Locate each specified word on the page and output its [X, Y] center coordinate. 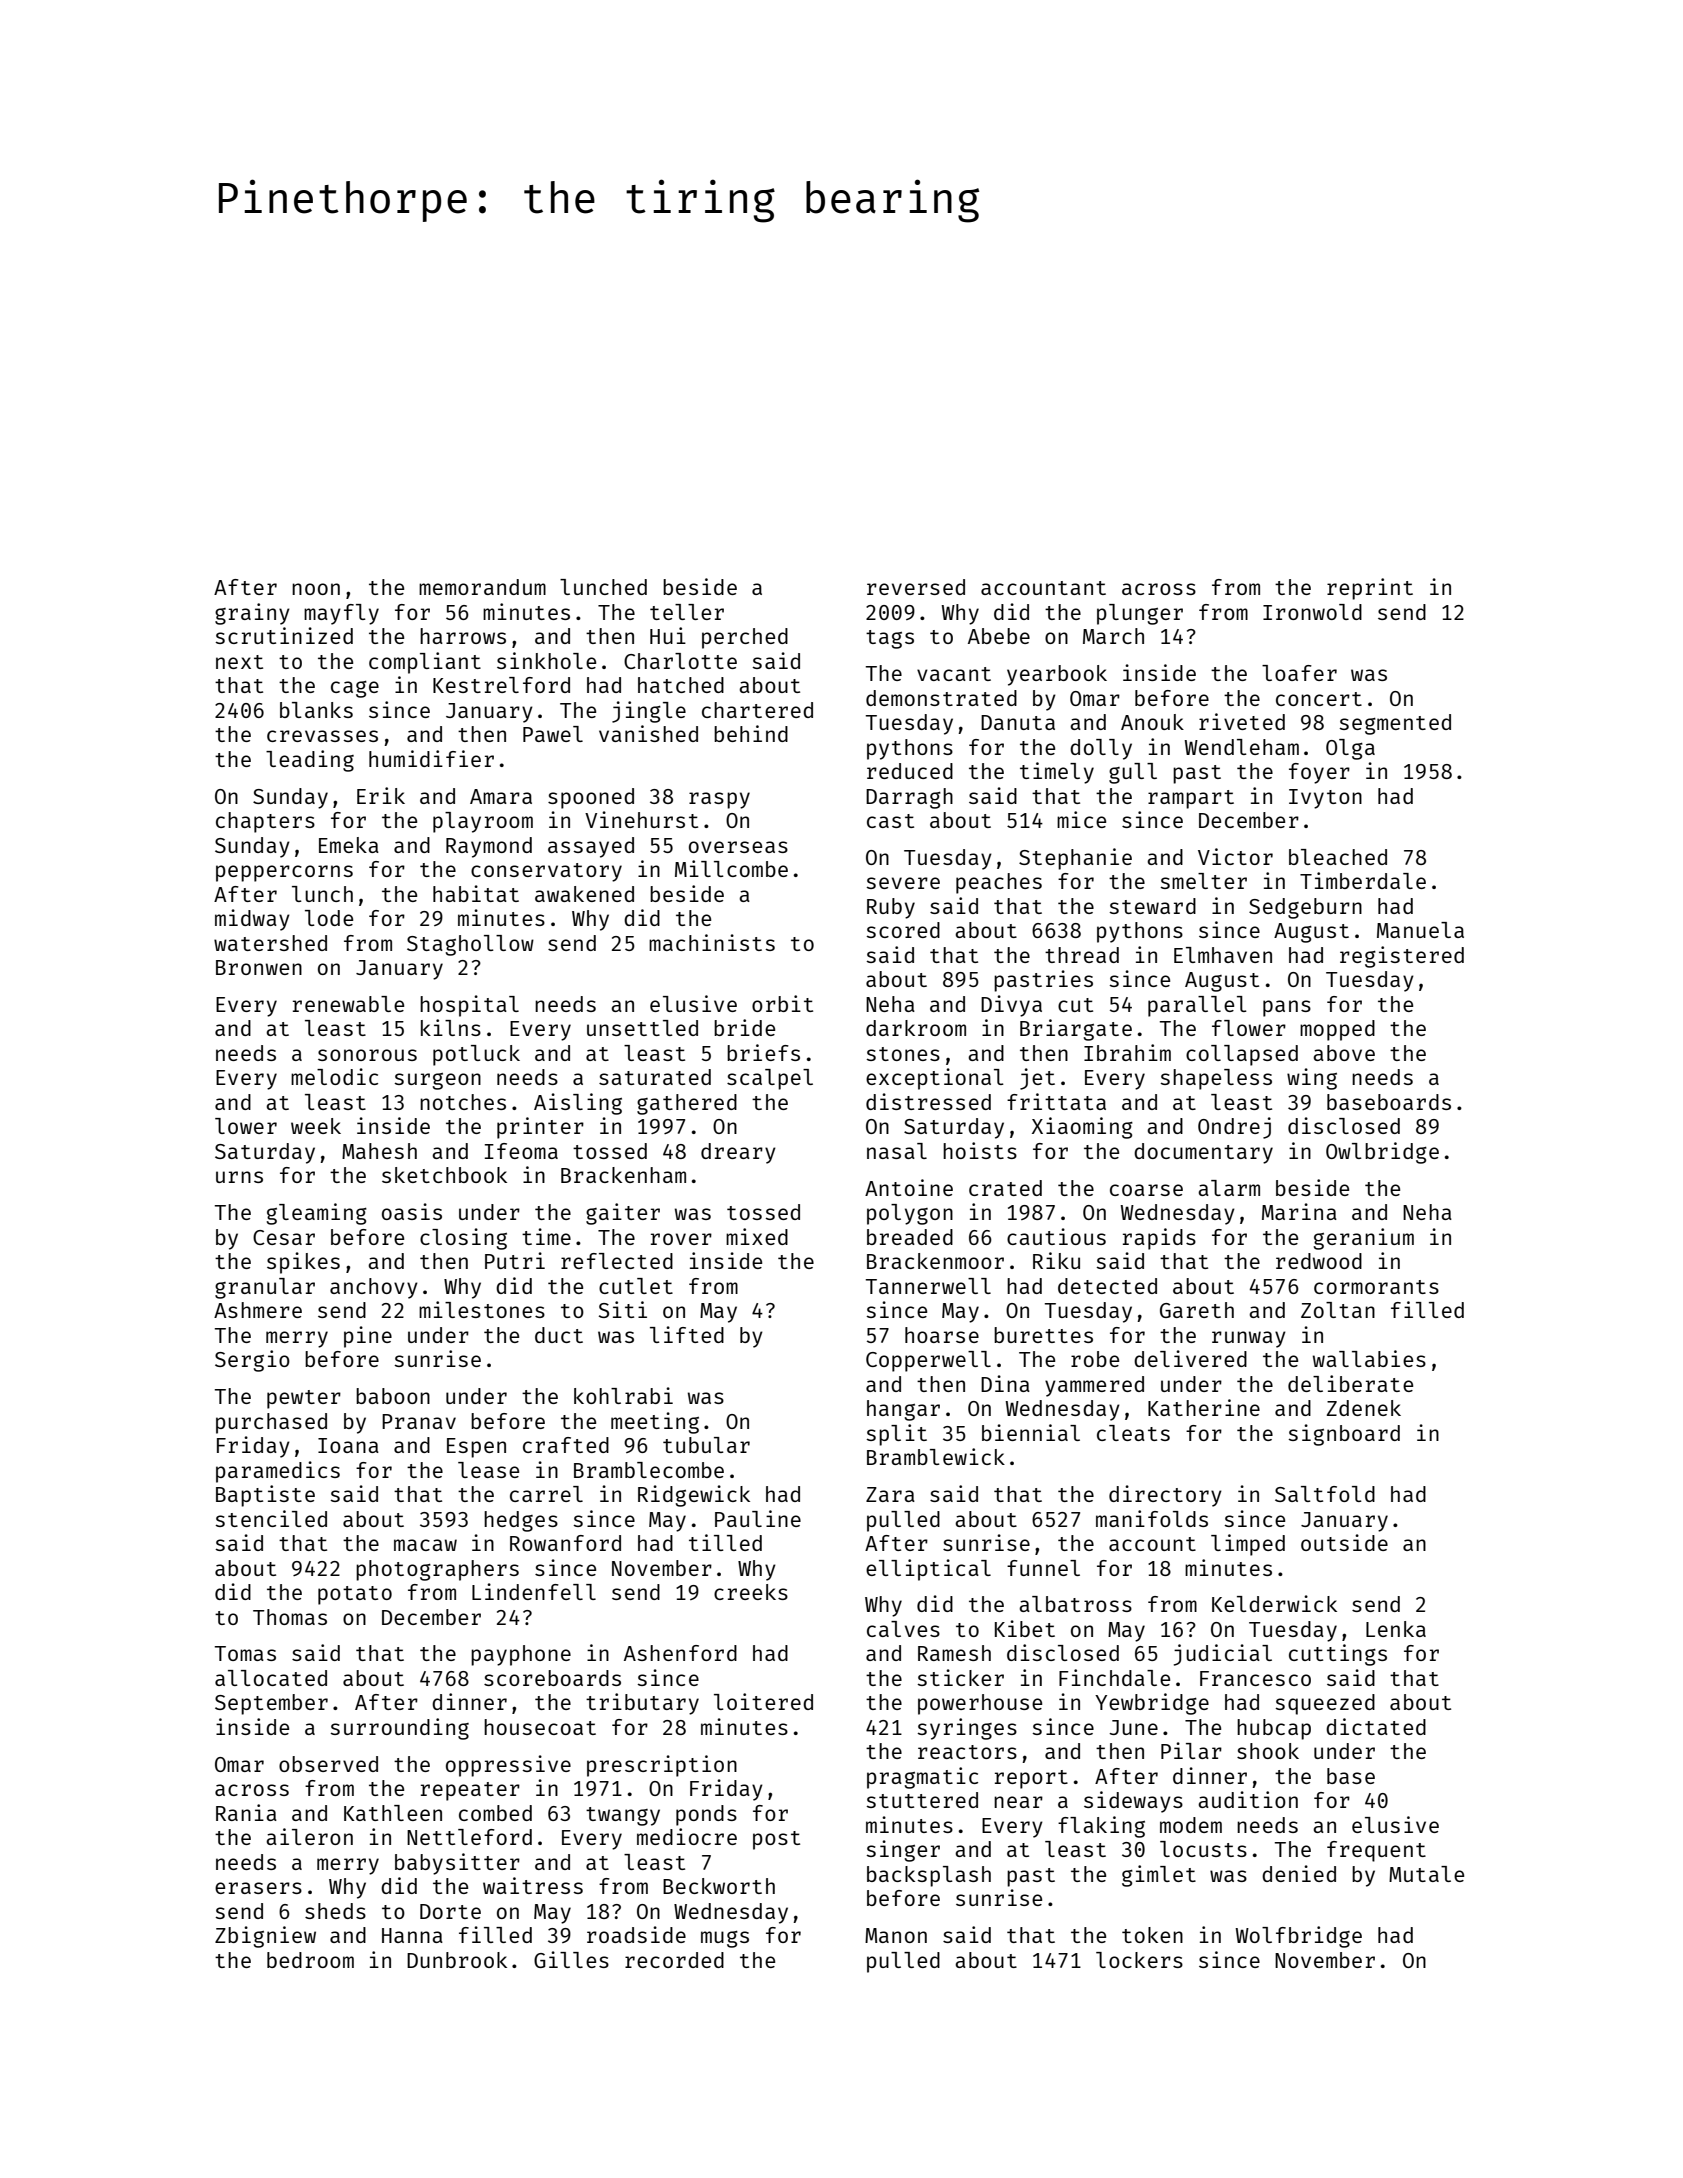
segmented [1395, 724]
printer [540, 1128]
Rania [246, 1812]
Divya [1011, 1006]
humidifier [431, 758]
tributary [642, 1704]
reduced [910, 771]
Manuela [1420, 930]
